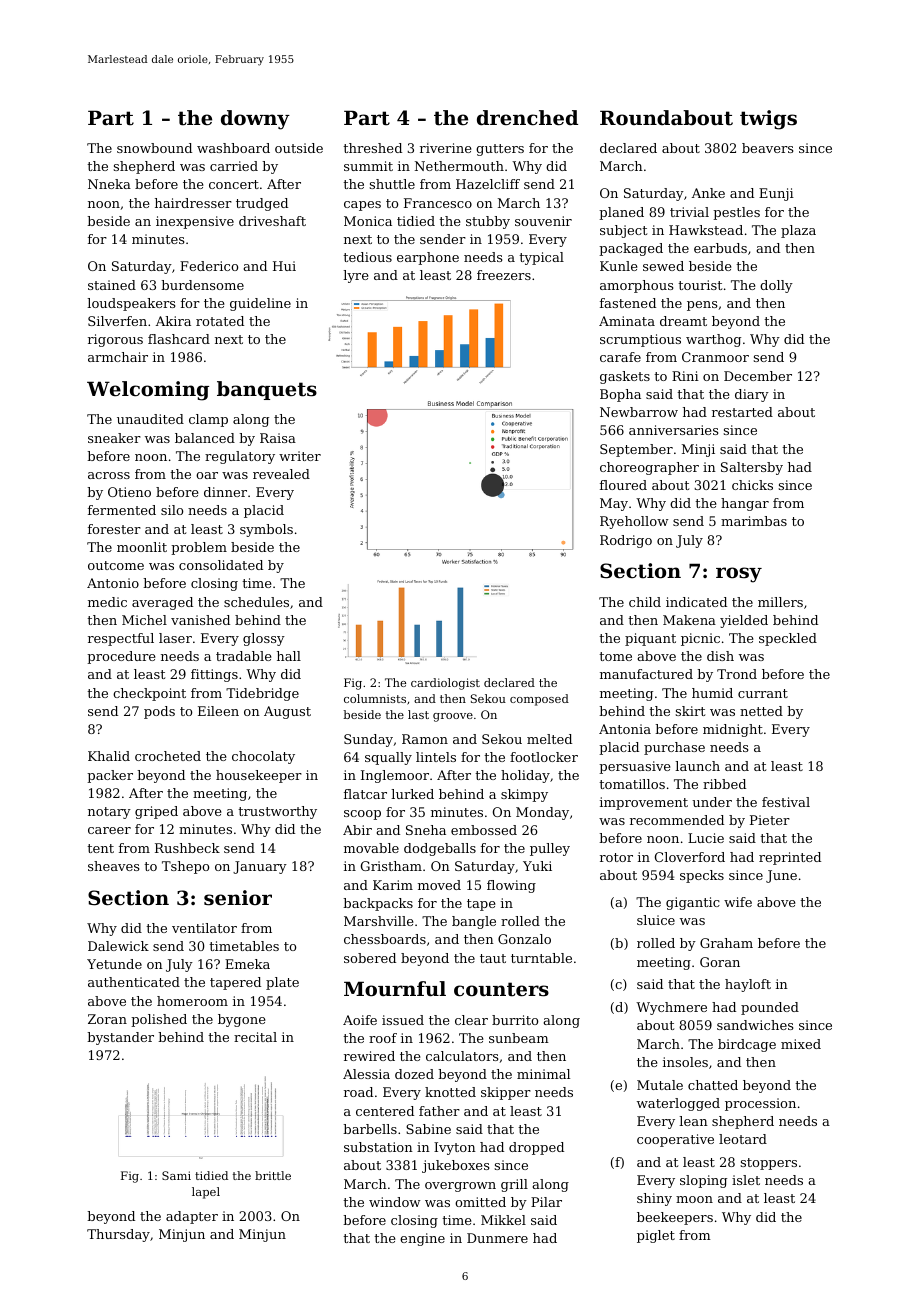 The image size is (924, 1308). Describe the element at coordinates (768, 120) in the page. I see `twigs` at that location.
